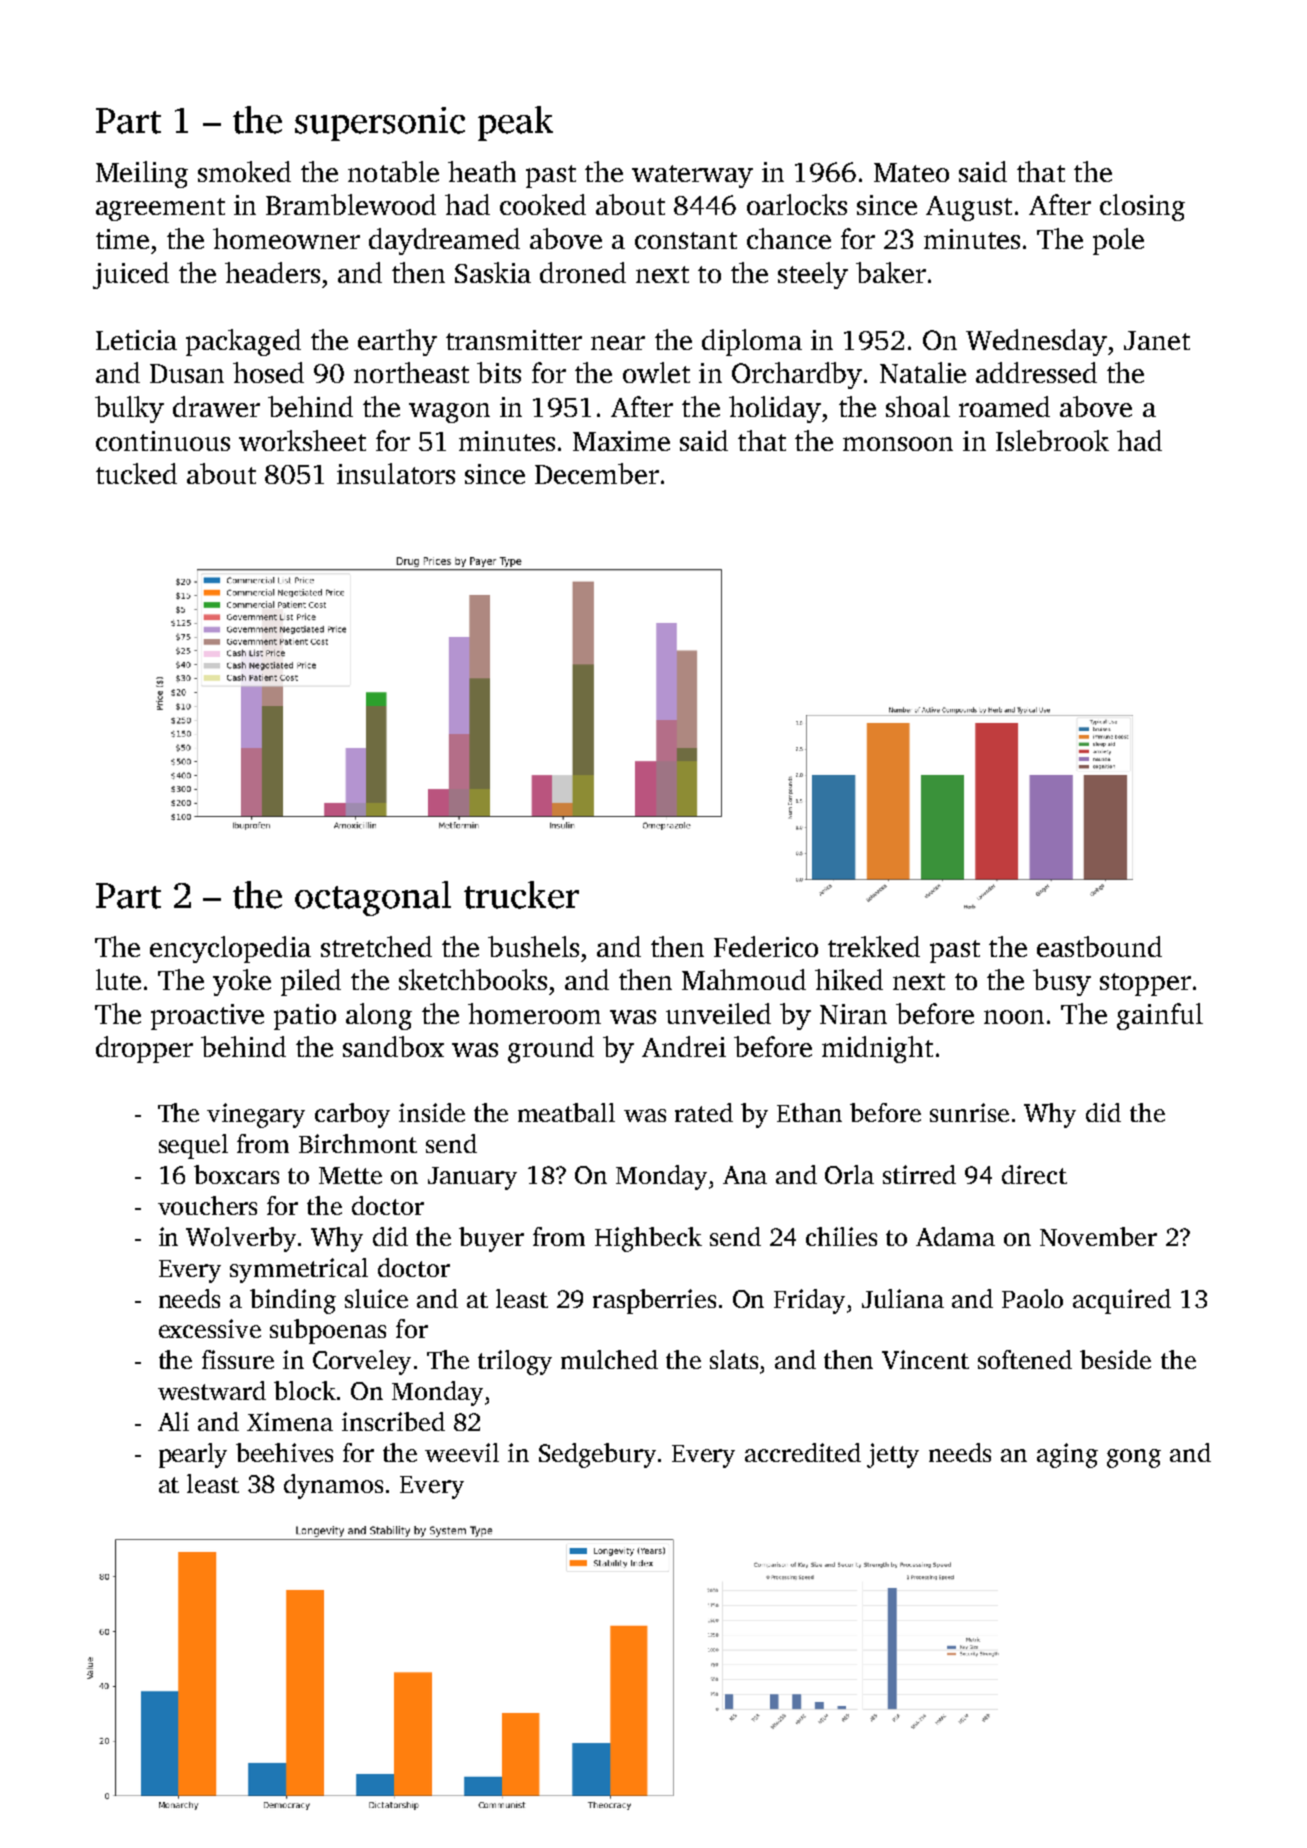  Describe the element at coordinates (583, 272) in the document. I see `droned` at that location.
